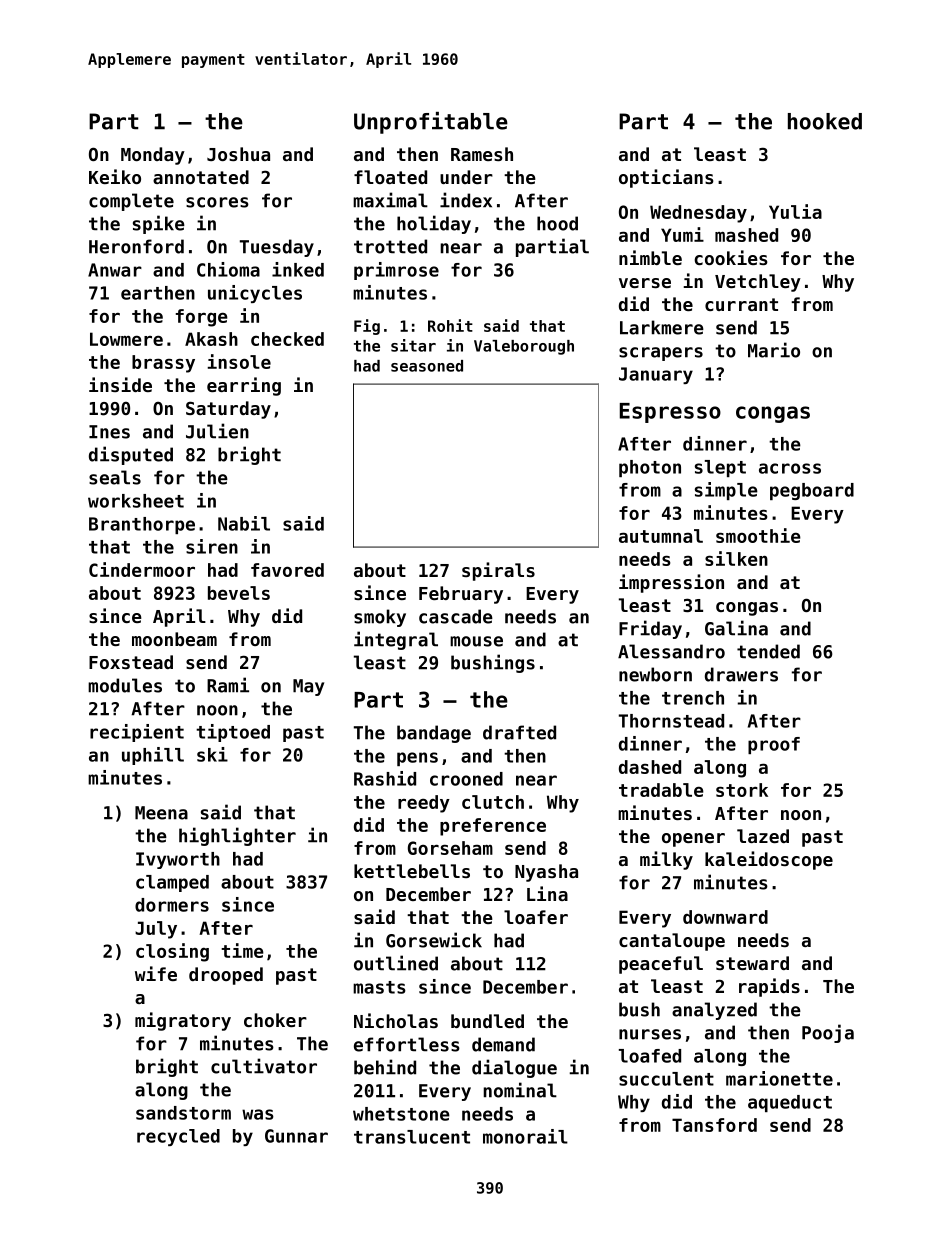  Describe the element at coordinates (825, 121) in the screenshot. I see `hooked` at that location.
